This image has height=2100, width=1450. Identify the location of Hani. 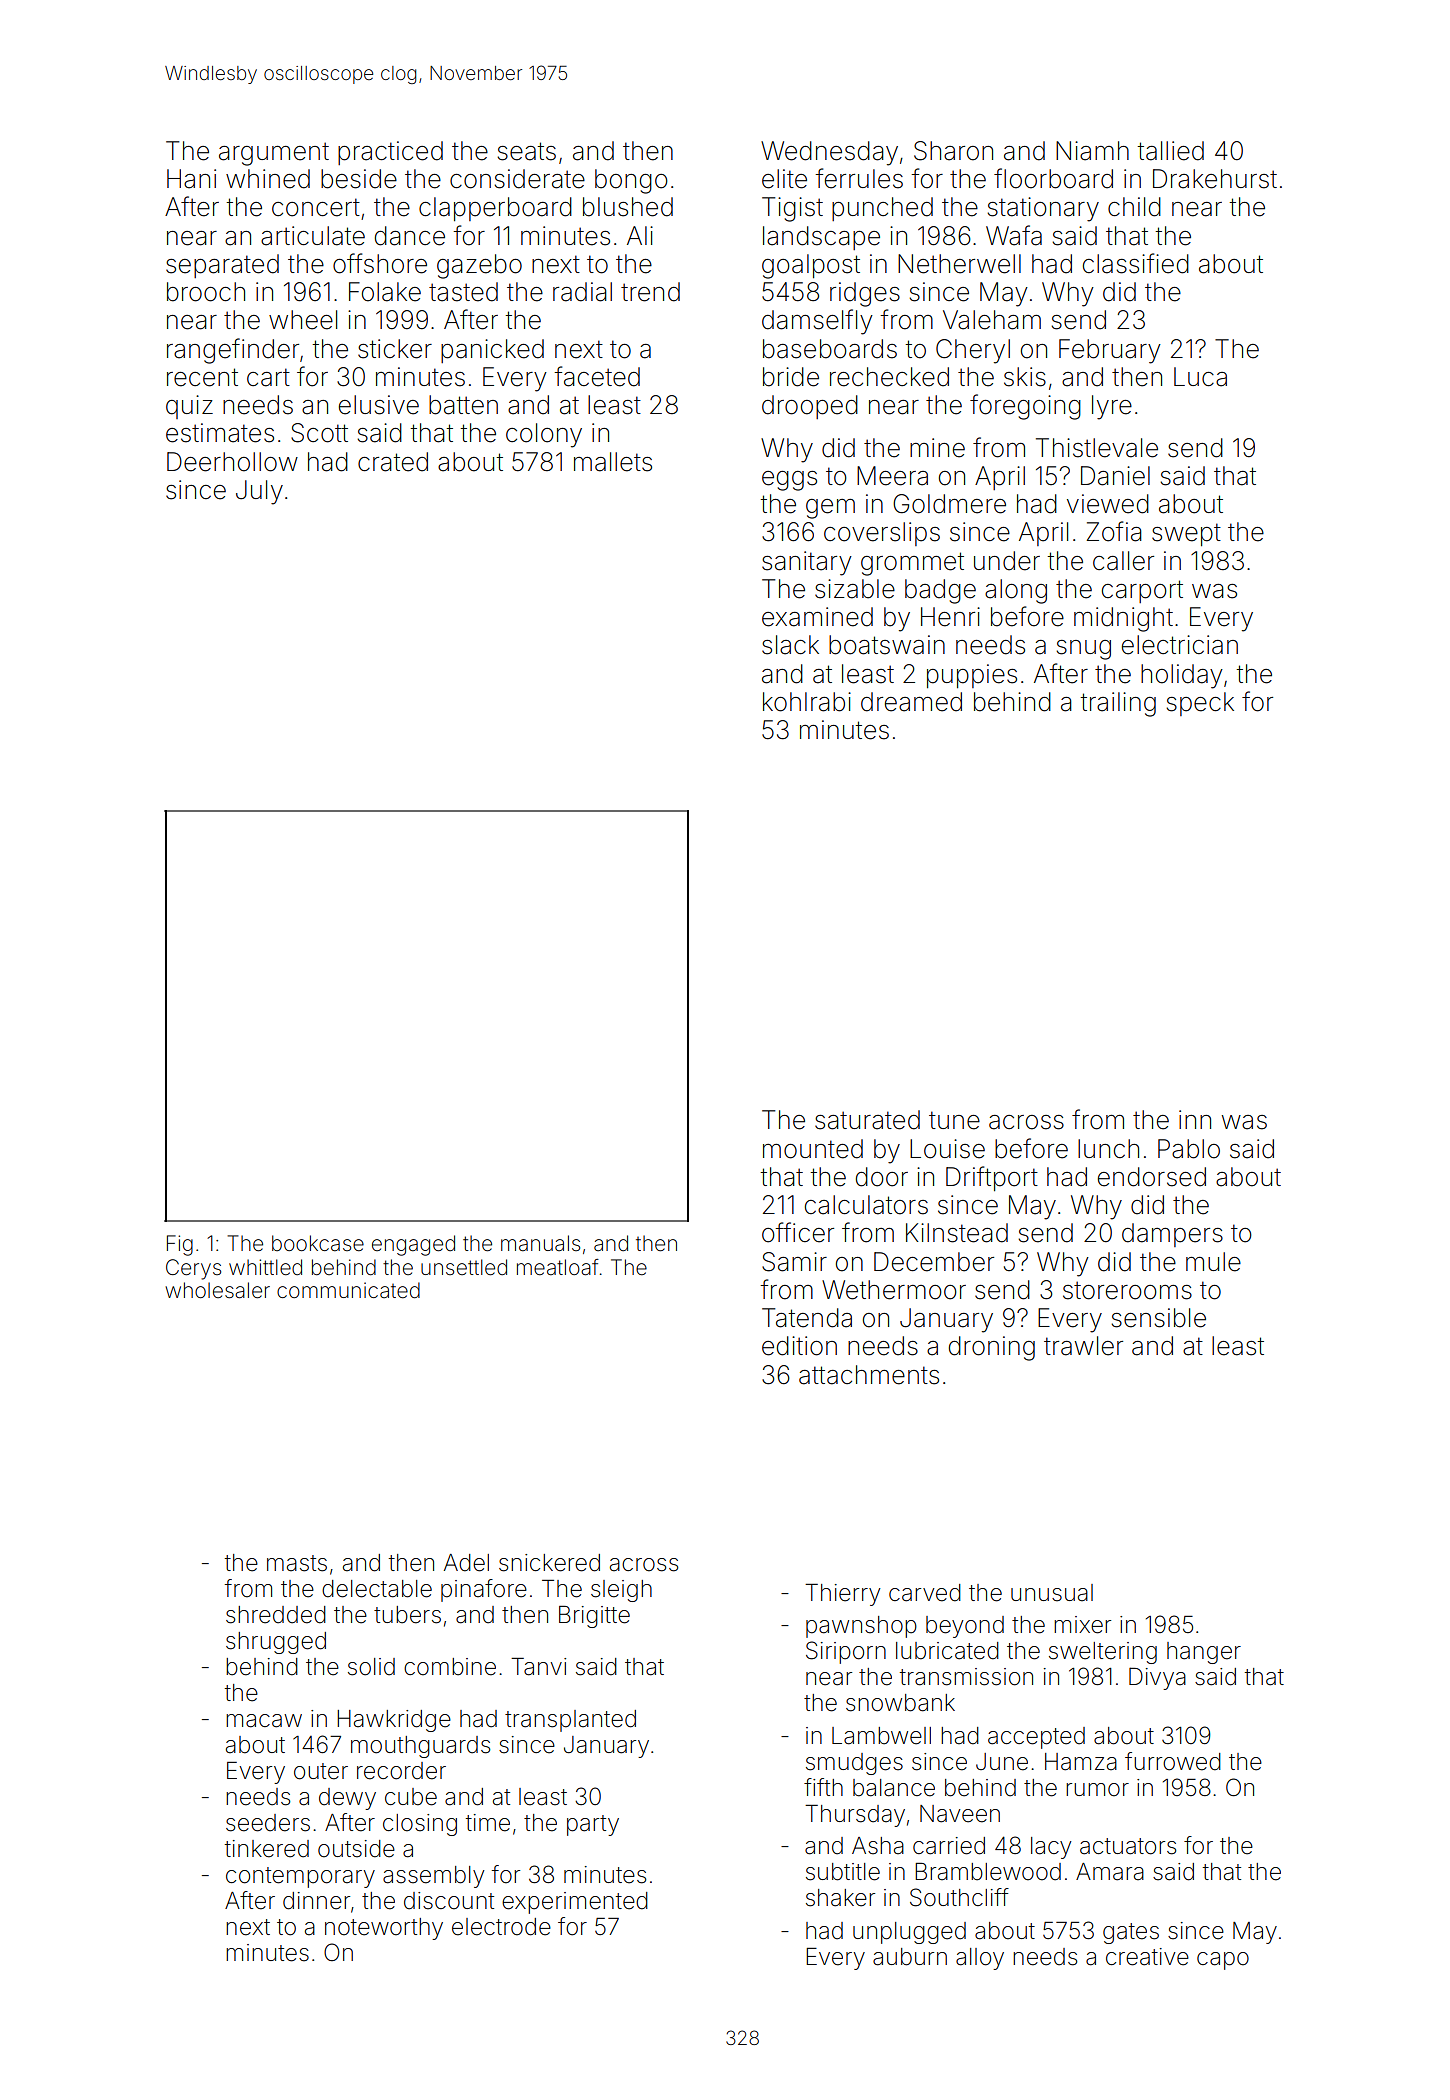
(191, 179).
